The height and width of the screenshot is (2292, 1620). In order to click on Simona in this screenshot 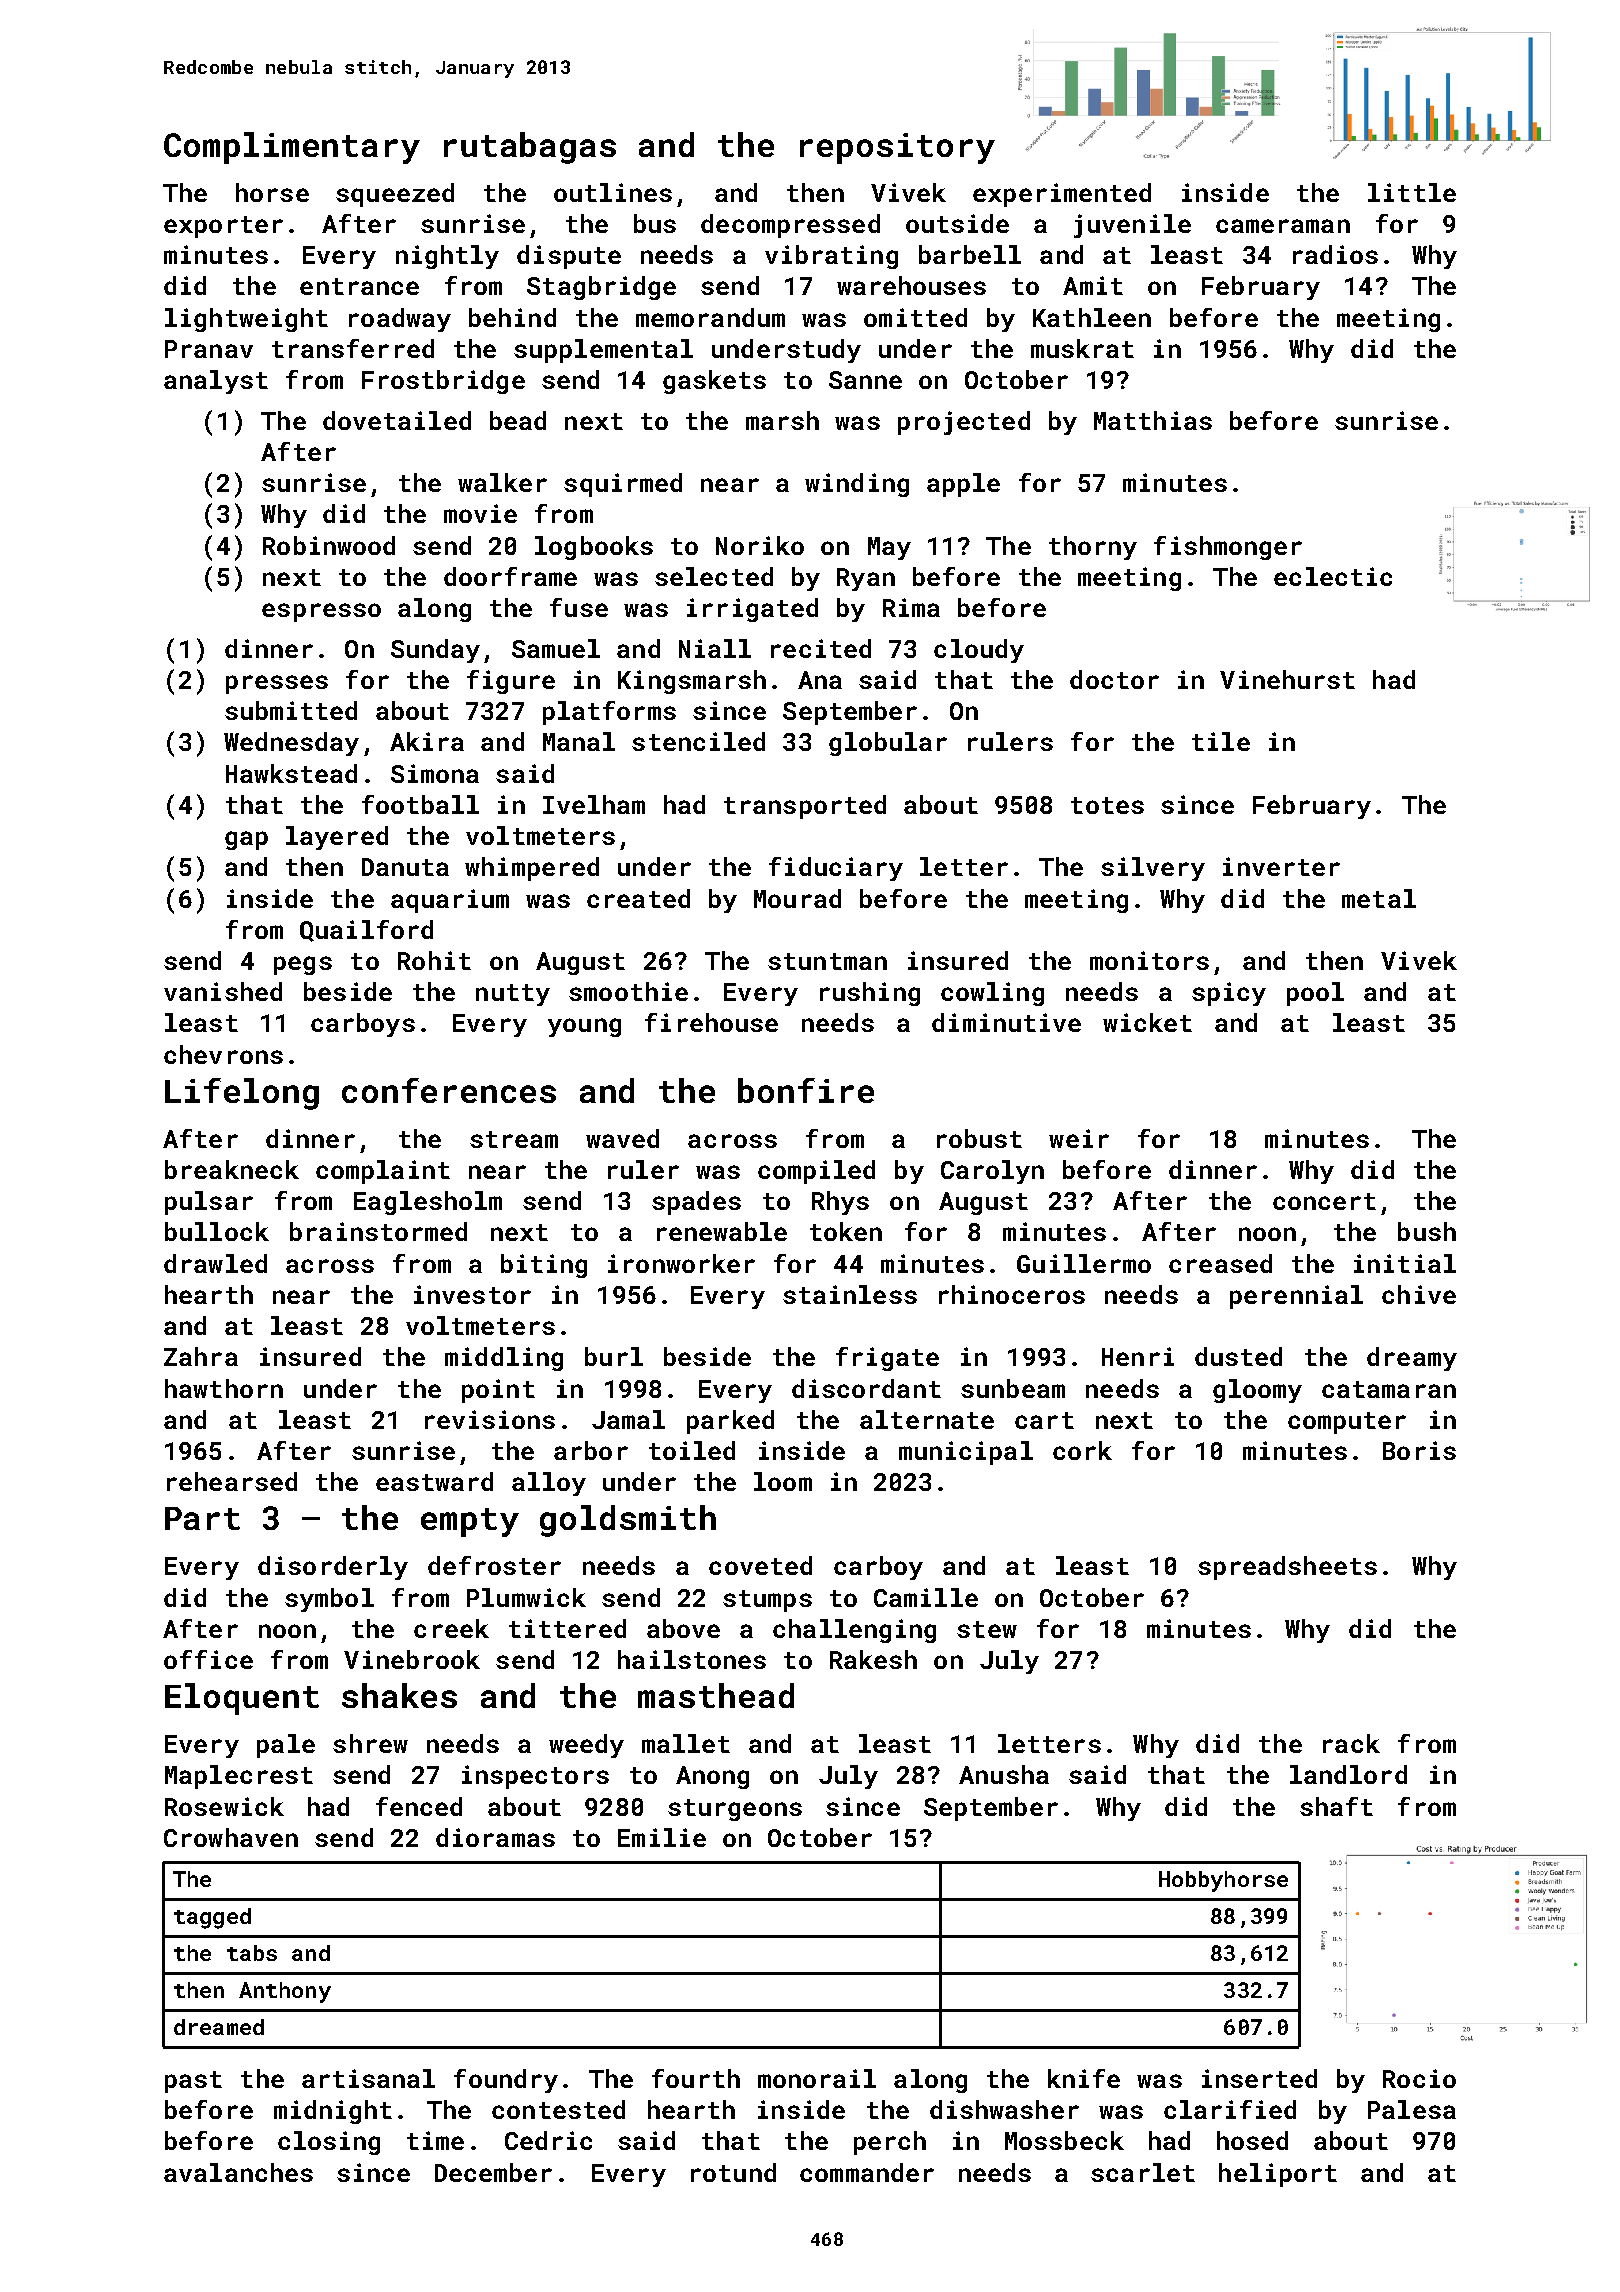, I will do `click(435, 773)`.
